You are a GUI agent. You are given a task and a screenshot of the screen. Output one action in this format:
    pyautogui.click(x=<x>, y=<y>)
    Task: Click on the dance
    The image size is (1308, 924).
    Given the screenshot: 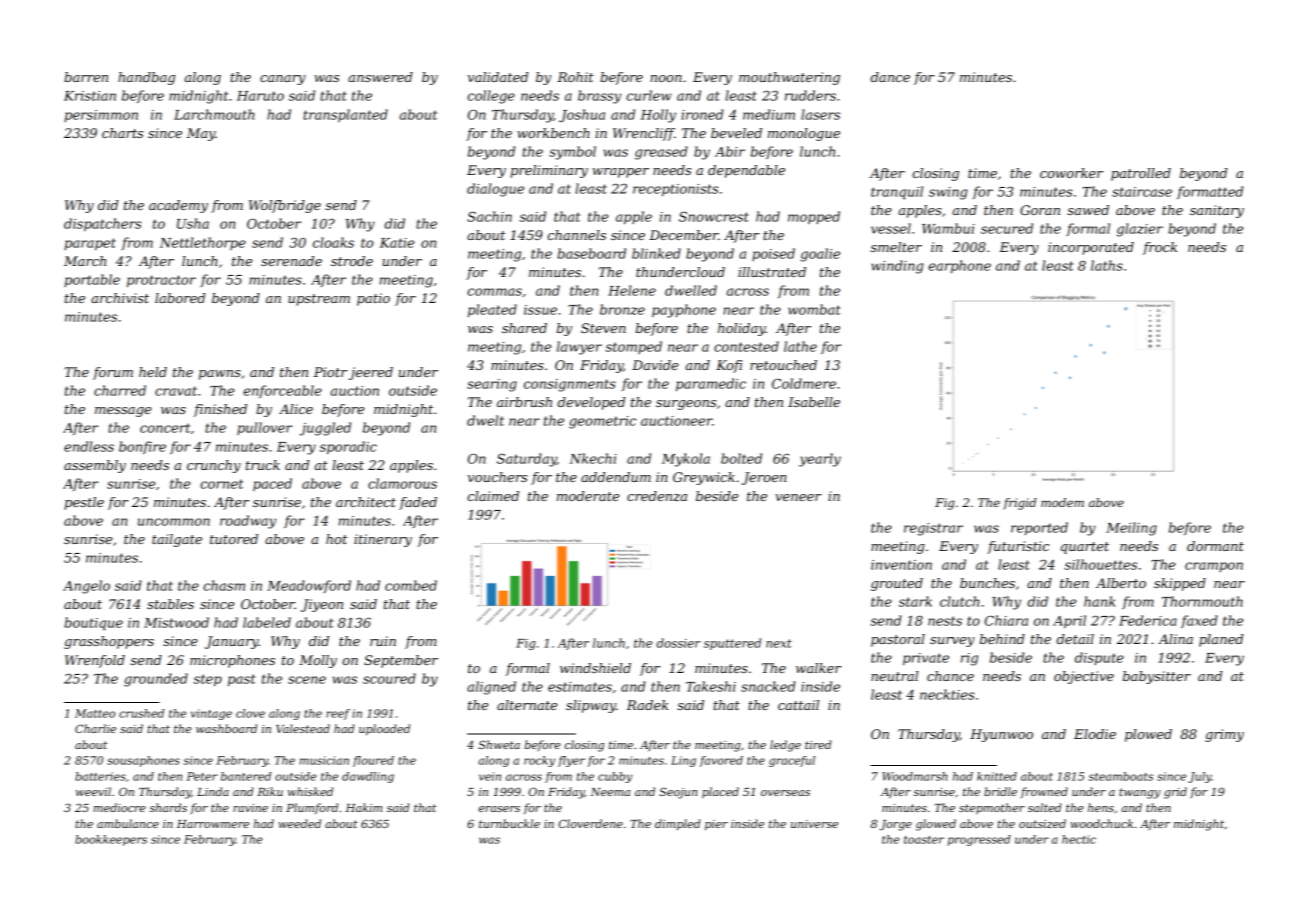 What is the action you would take?
    pyautogui.click(x=890, y=77)
